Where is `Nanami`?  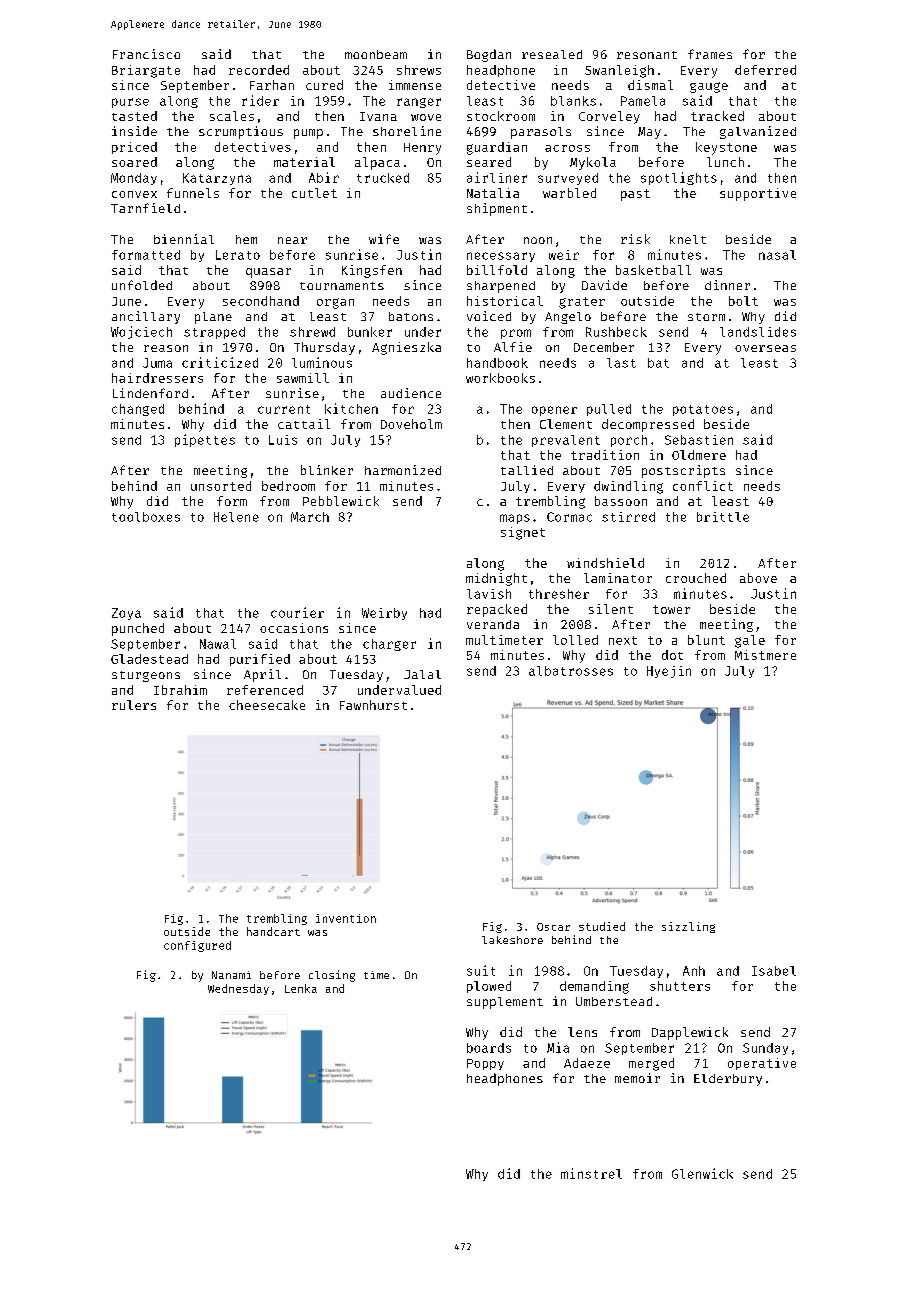
Nanami is located at coordinates (231, 975).
